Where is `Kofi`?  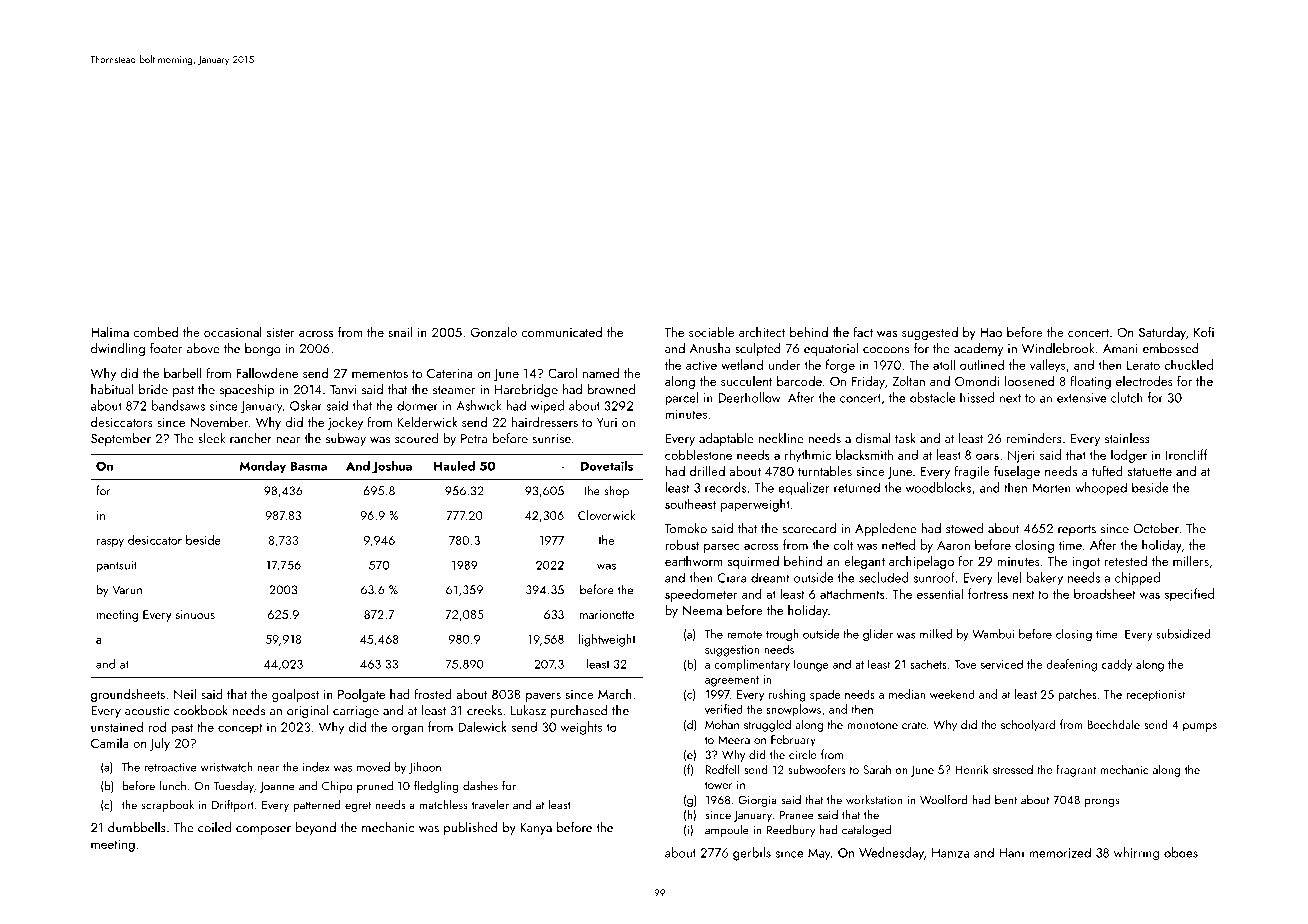 Kofi is located at coordinates (1204, 331).
